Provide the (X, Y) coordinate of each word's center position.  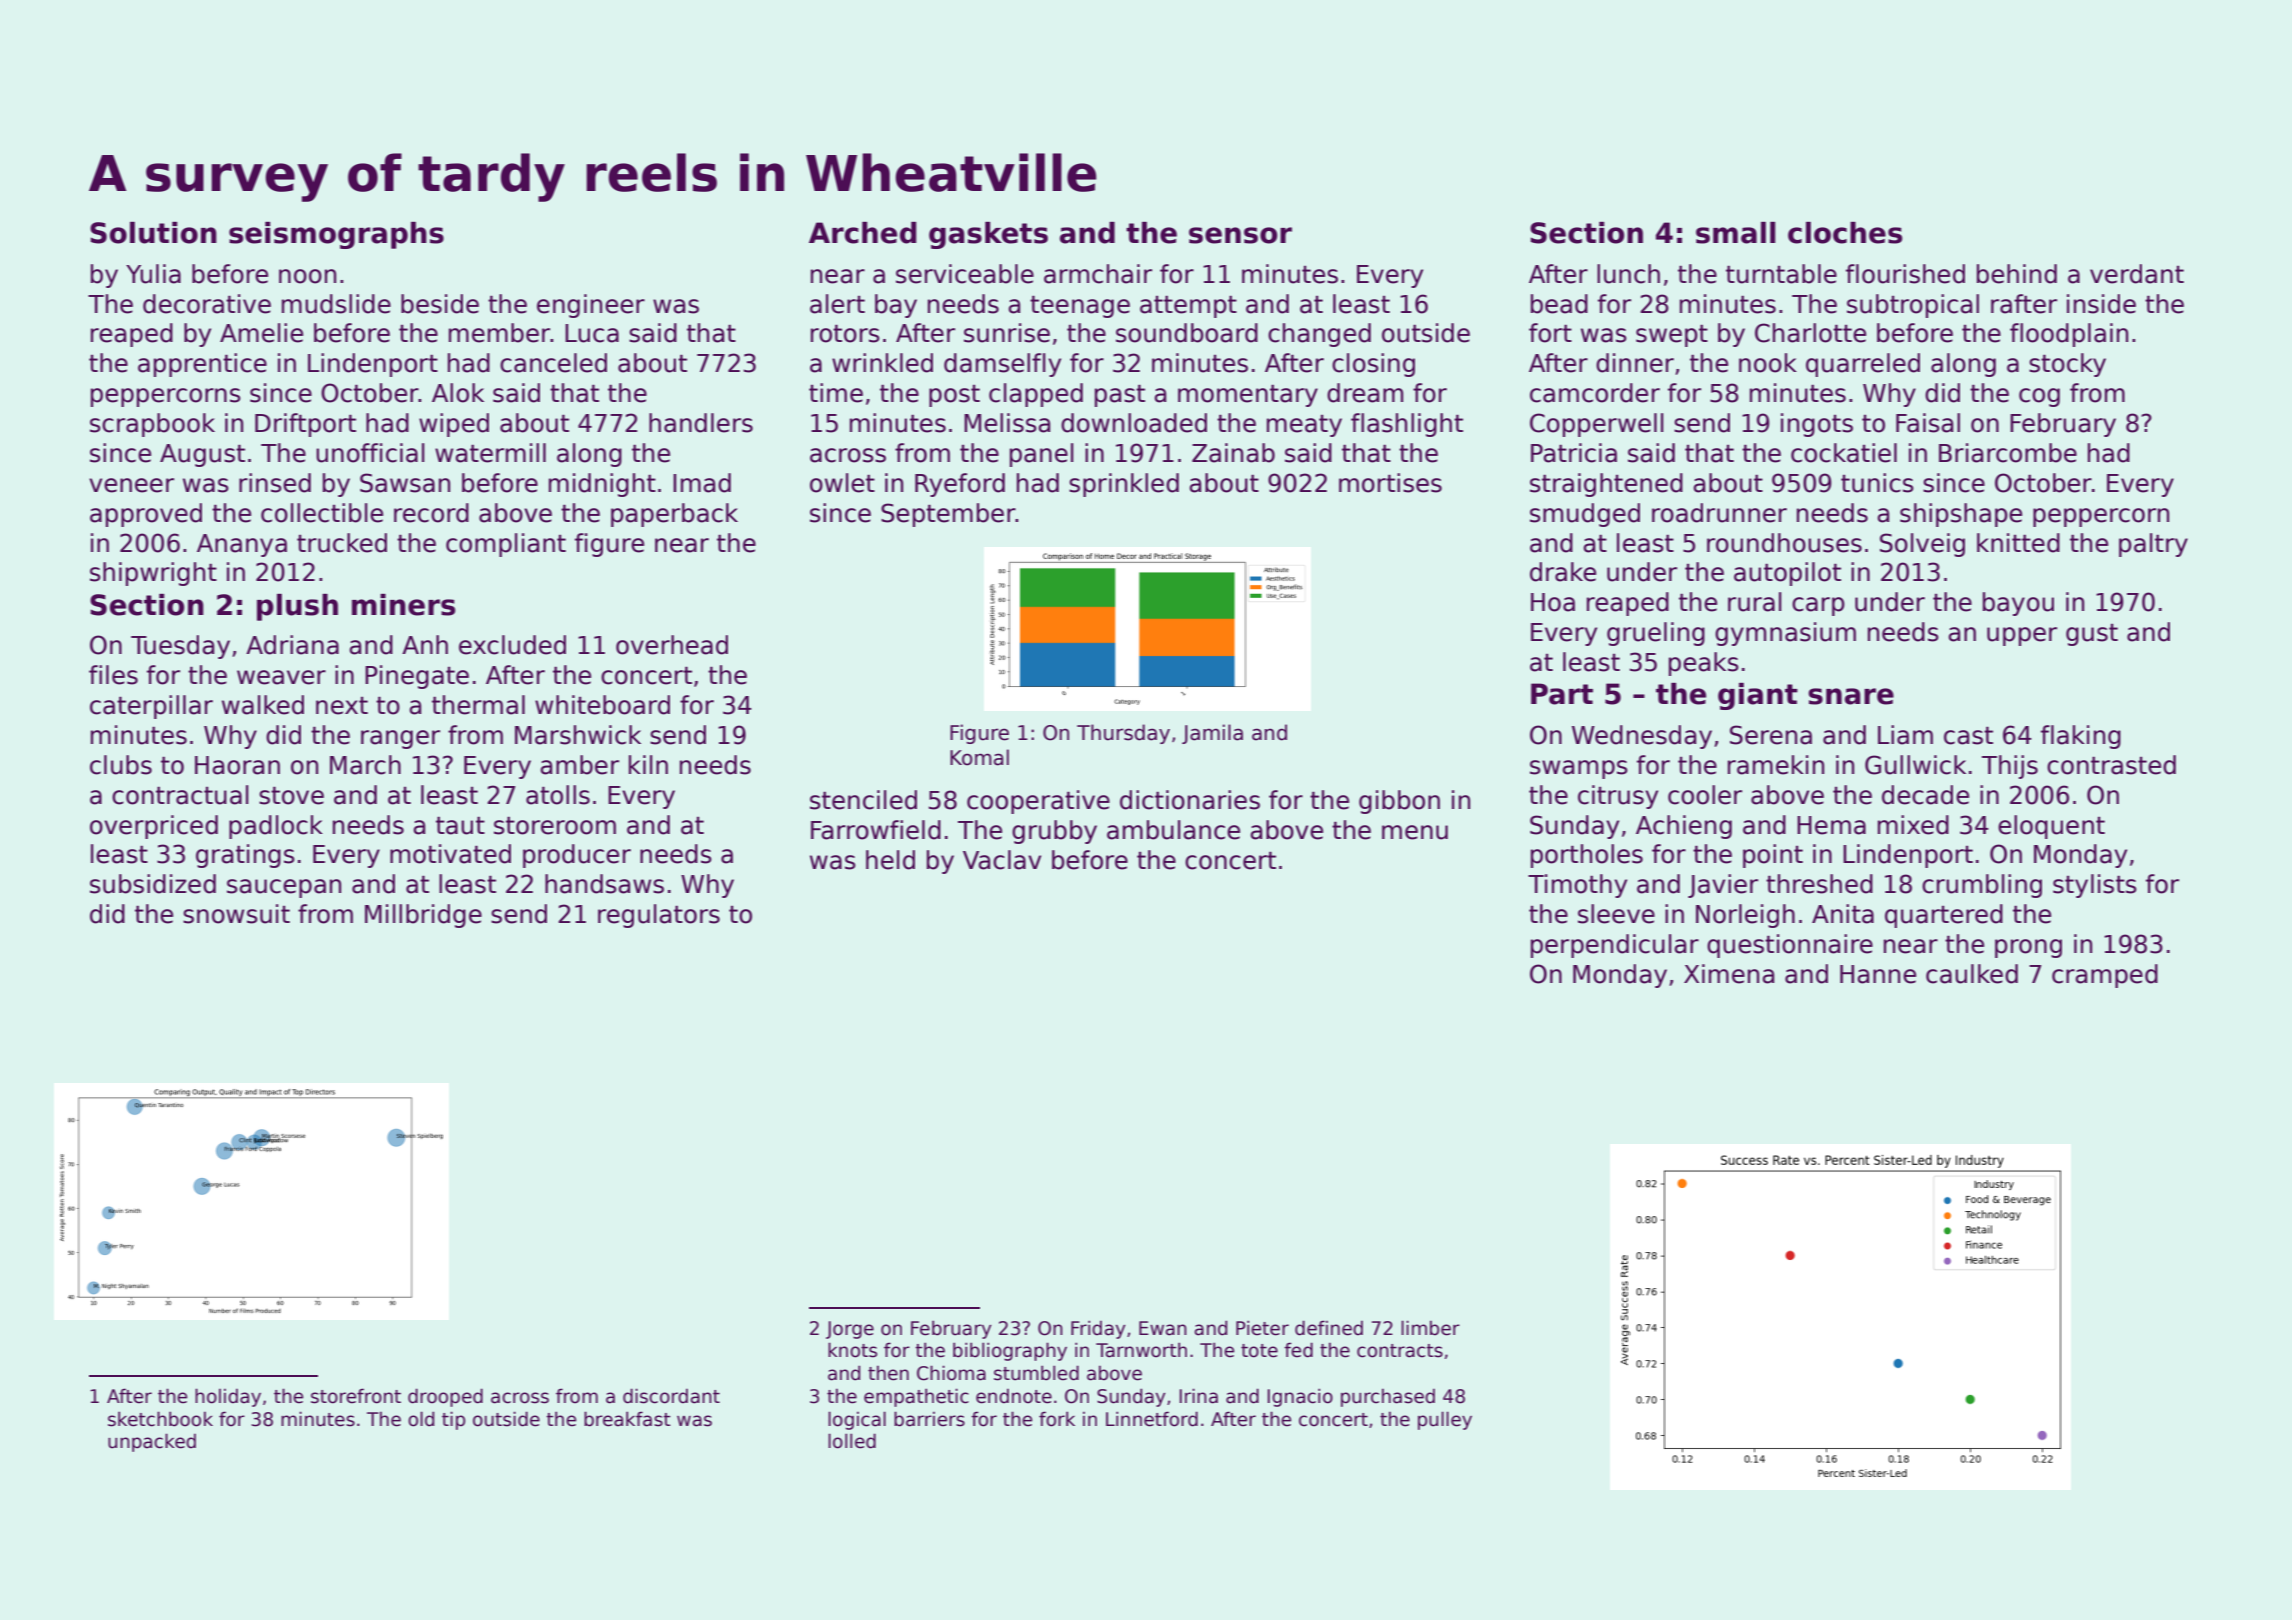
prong (2028, 948)
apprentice (202, 365)
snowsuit (236, 914)
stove (291, 795)
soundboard (1187, 333)
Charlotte (1810, 333)
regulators (659, 916)
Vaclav (1002, 860)
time (836, 393)
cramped (2105, 976)
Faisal (1928, 423)
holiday (228, 1397)
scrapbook (152, 425)
